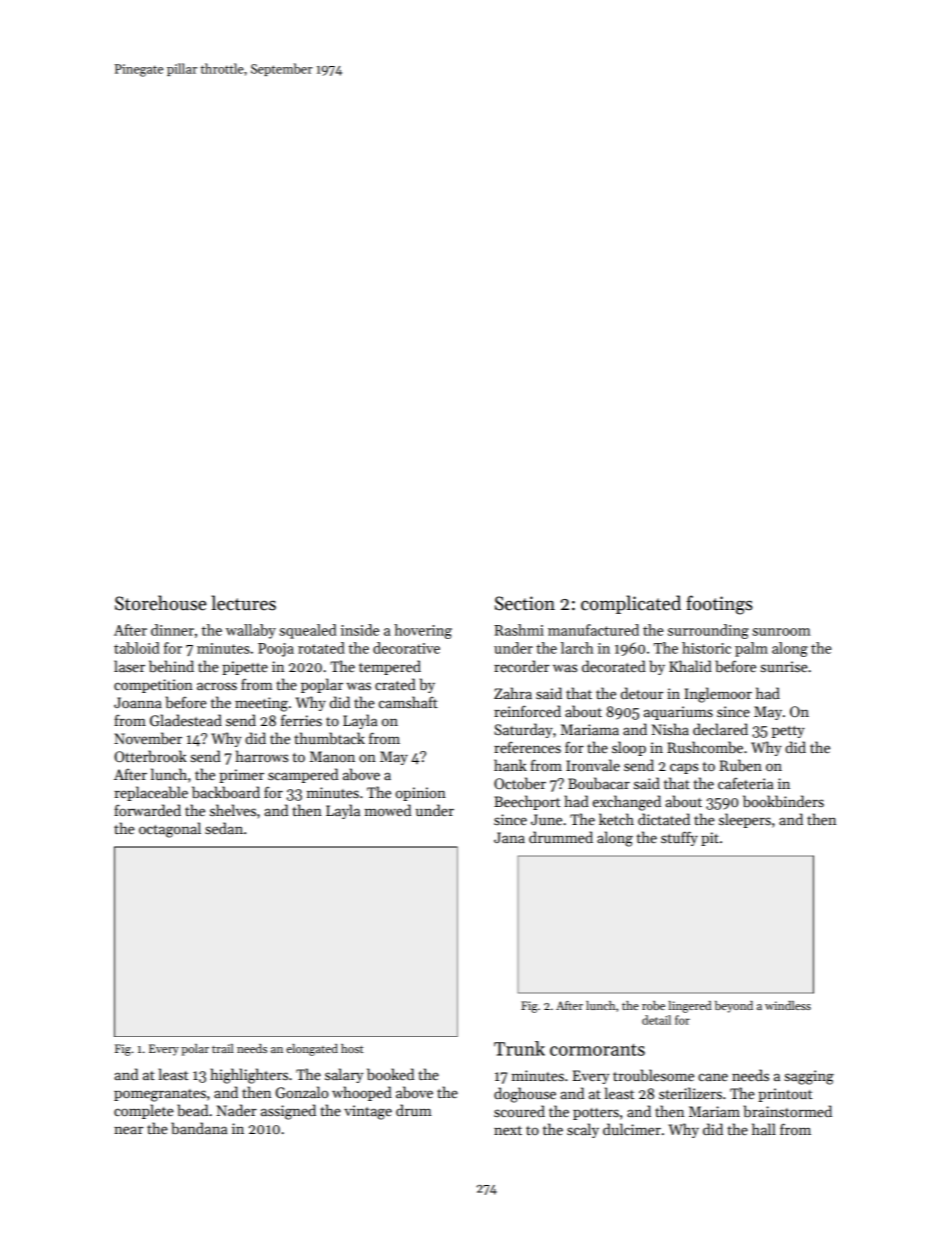 The width and height of the image is (952, 1233). Describe the element at coordinates (395, 684) in the image. I see `crated` at that location.
